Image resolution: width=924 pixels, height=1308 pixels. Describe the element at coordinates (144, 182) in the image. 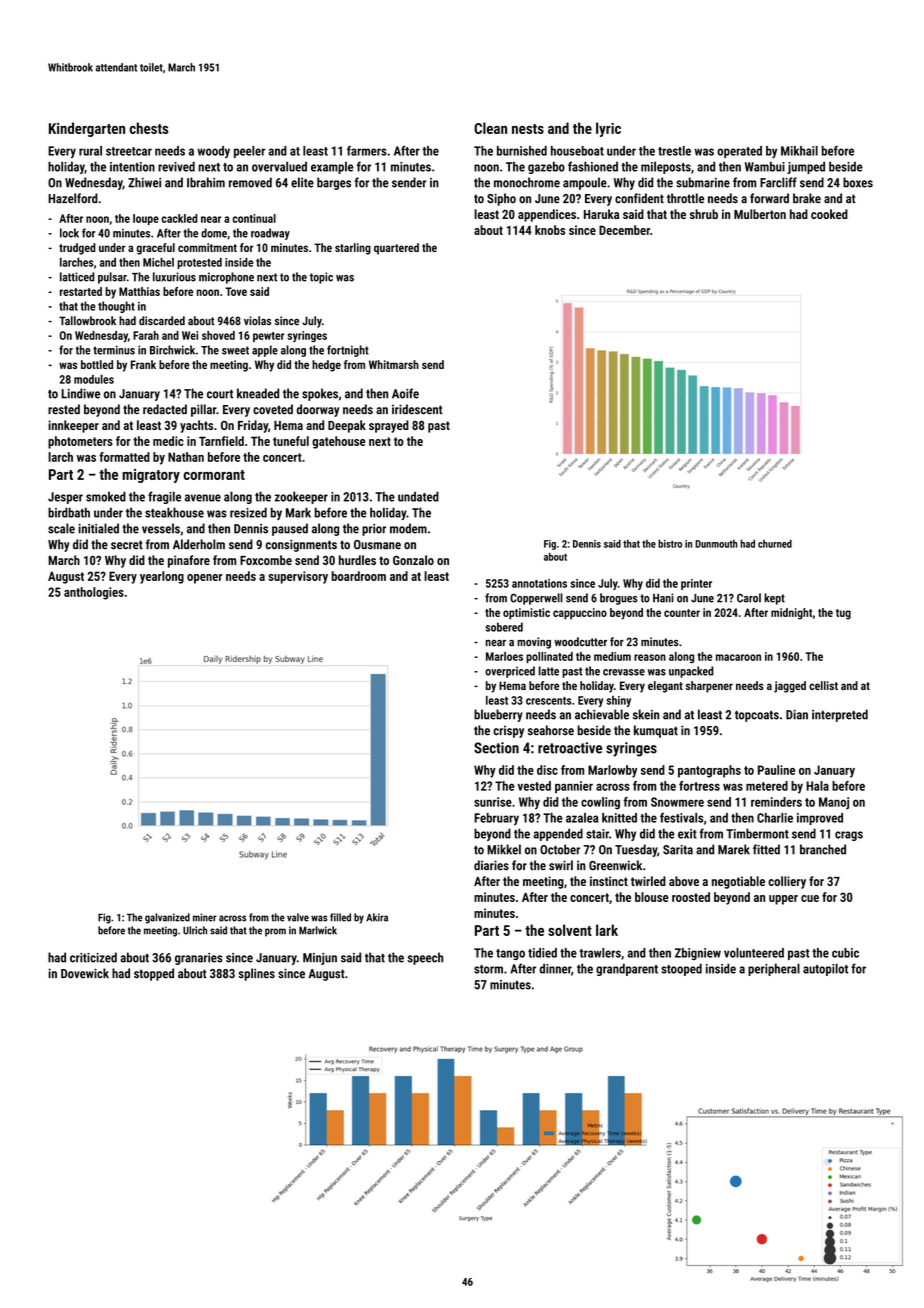

I see `Zhiwei` at that location.
